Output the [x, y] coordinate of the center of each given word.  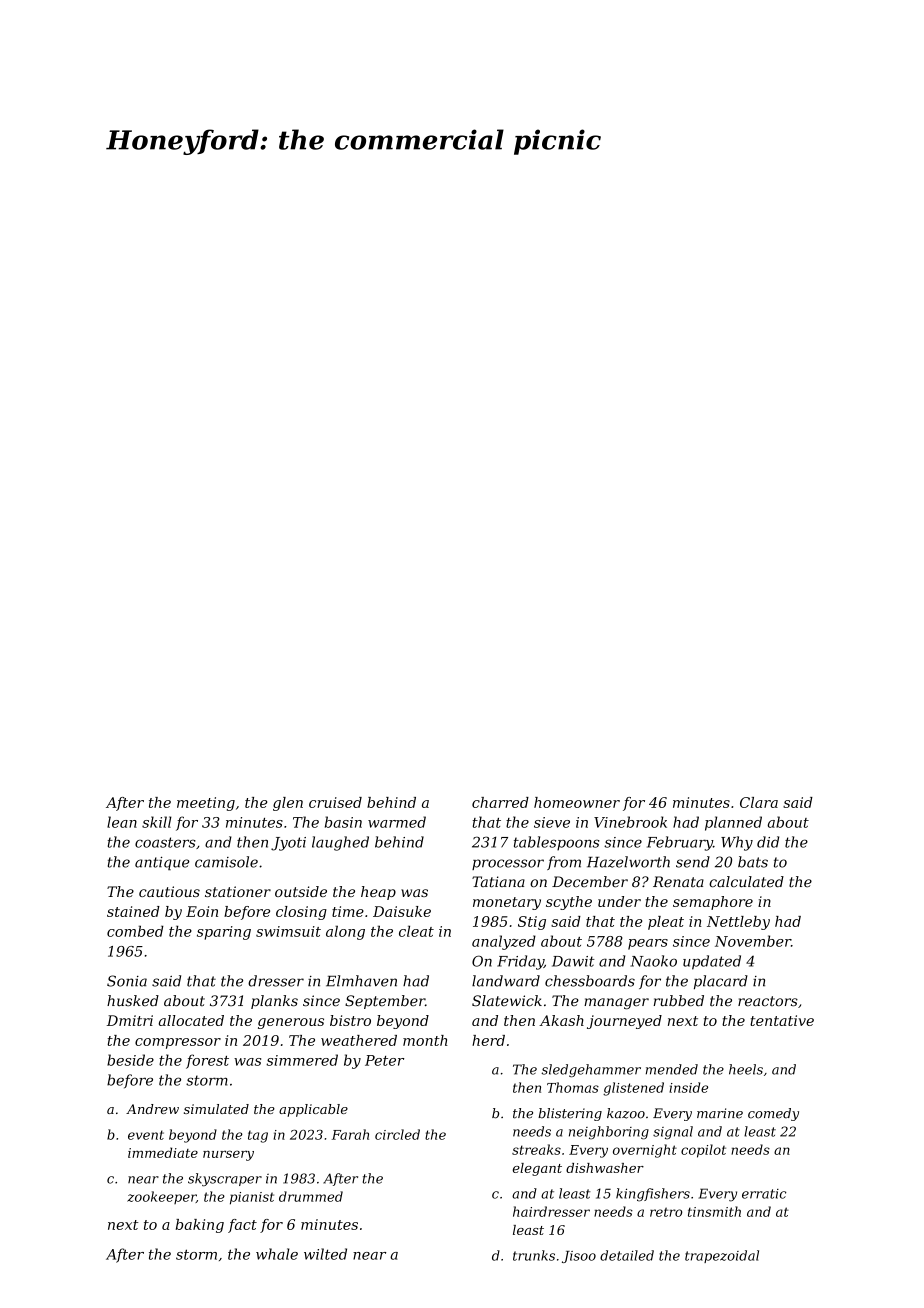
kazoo [626, 1113]
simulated [216, 1109]
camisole [226, 862]
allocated [191, 1020]
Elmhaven [361, 981]
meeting [206, 804]
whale [277, 1254]
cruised [335, 802]
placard [721, 982]
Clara [759, 802]
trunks [534, 1255]
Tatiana [498, 882]
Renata [678, 882]
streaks [536, 1149]
